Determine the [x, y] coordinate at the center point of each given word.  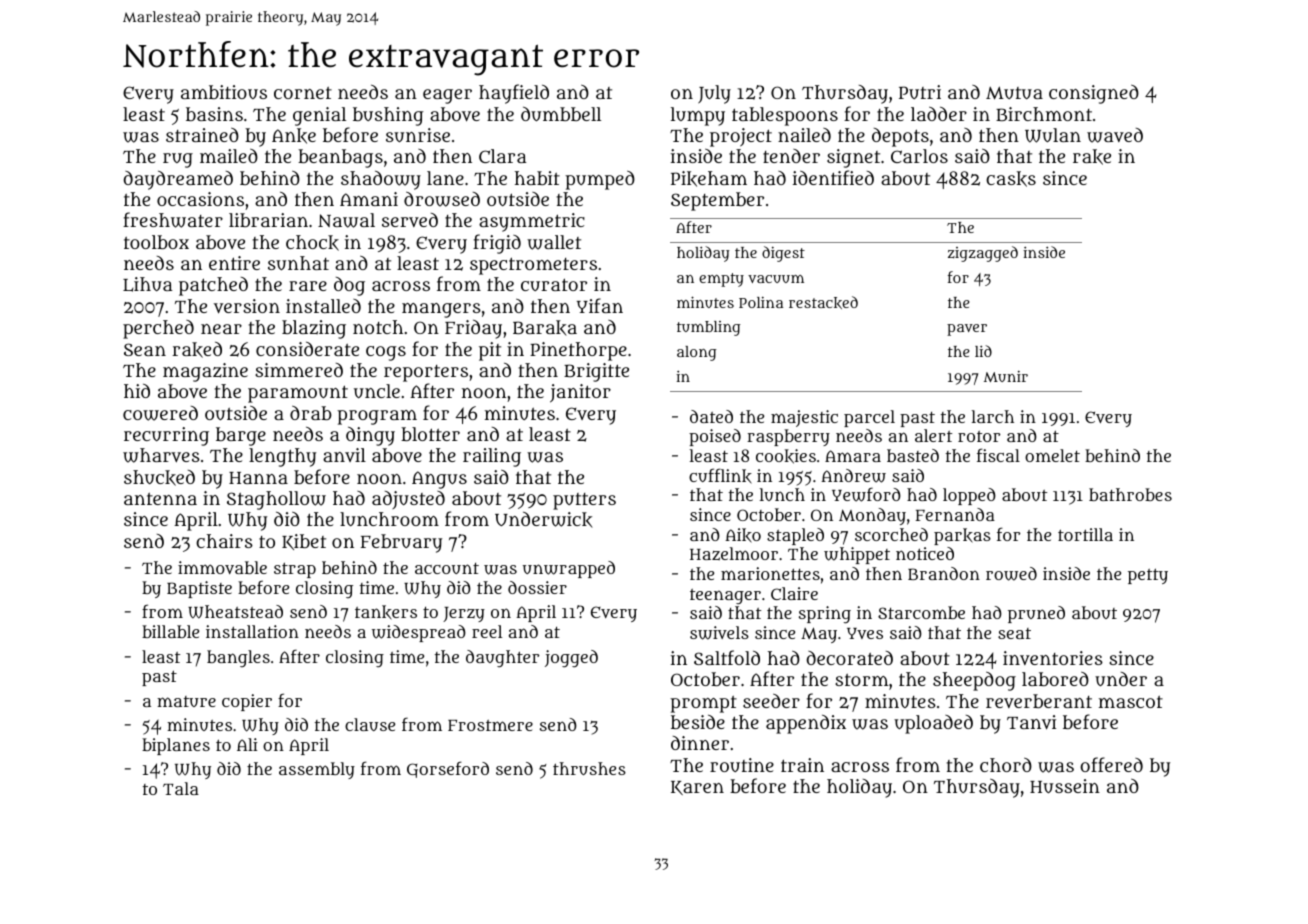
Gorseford [448, 769]
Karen [697, 788]
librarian [268, 220]
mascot [1131, 702]
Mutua [1014, 93]
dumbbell [561, 114]
